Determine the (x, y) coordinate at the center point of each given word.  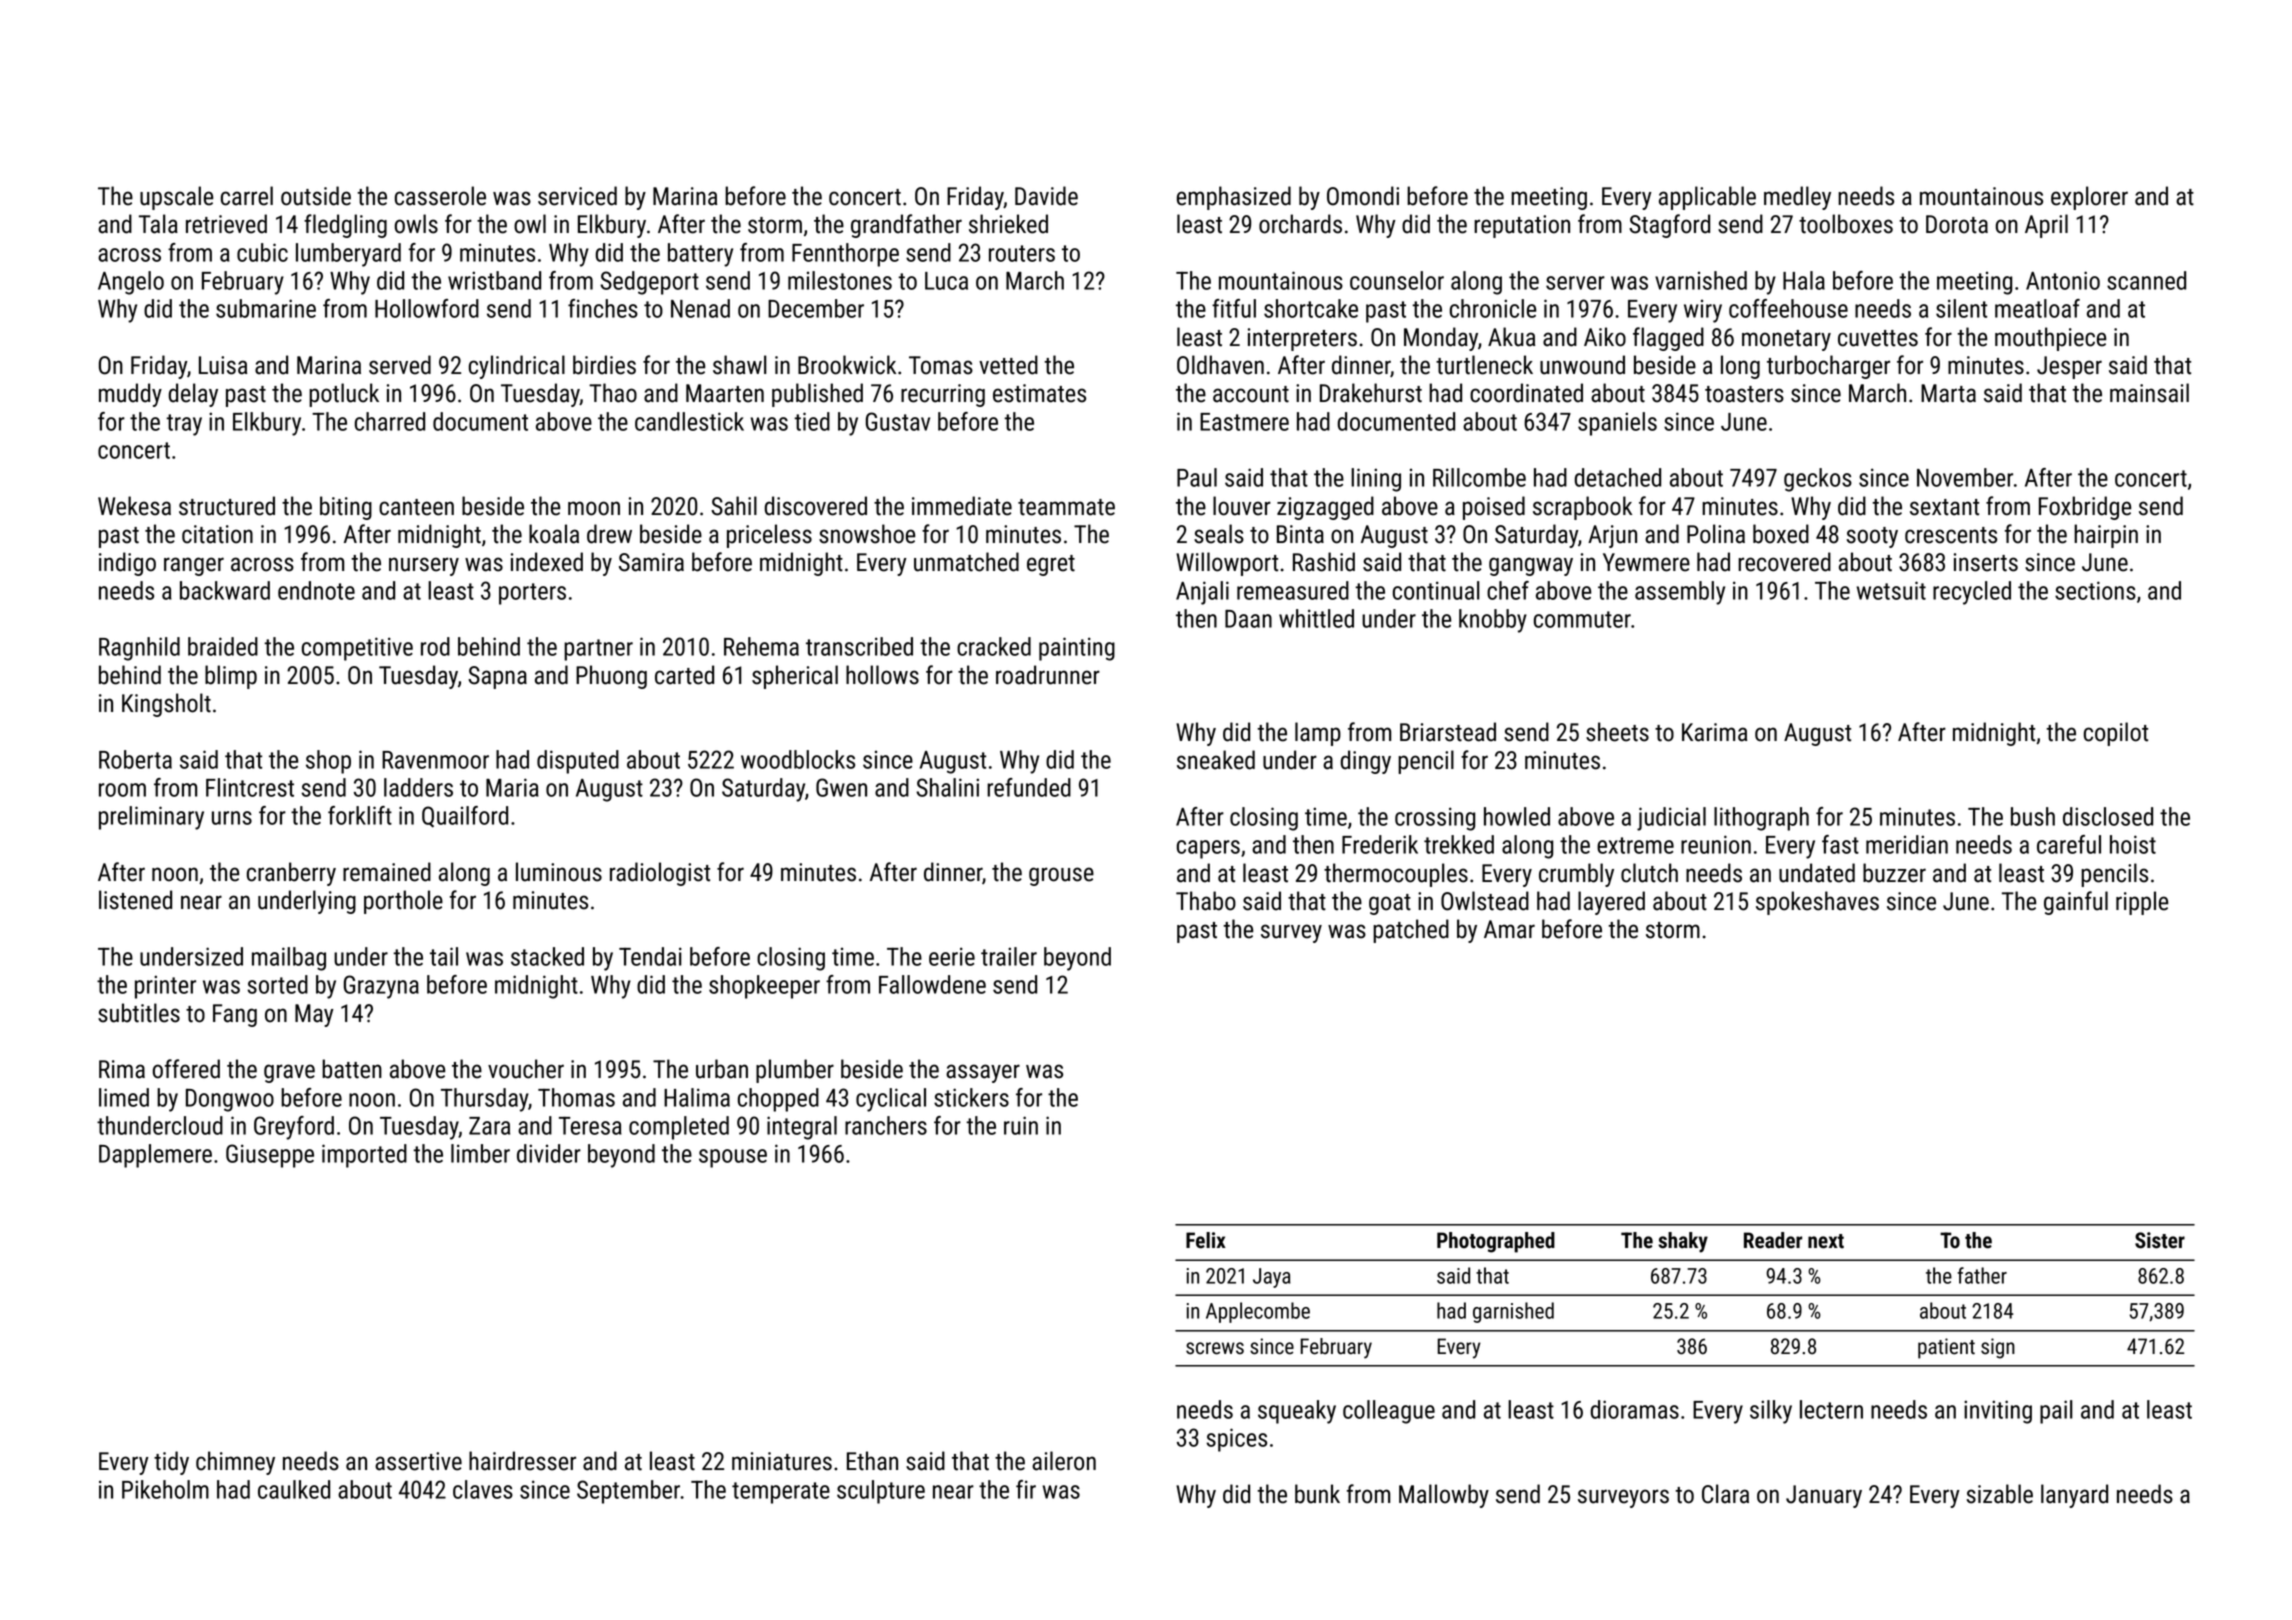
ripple (2142, 903)
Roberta (135, 759)
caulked (294, 1489)
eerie (952, 956)
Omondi (1363, 196)
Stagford (1669, 226)
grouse (1061, 876)
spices (1236, 1440)
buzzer (1894, 873)
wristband (494, 280)
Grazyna (381, 987)
